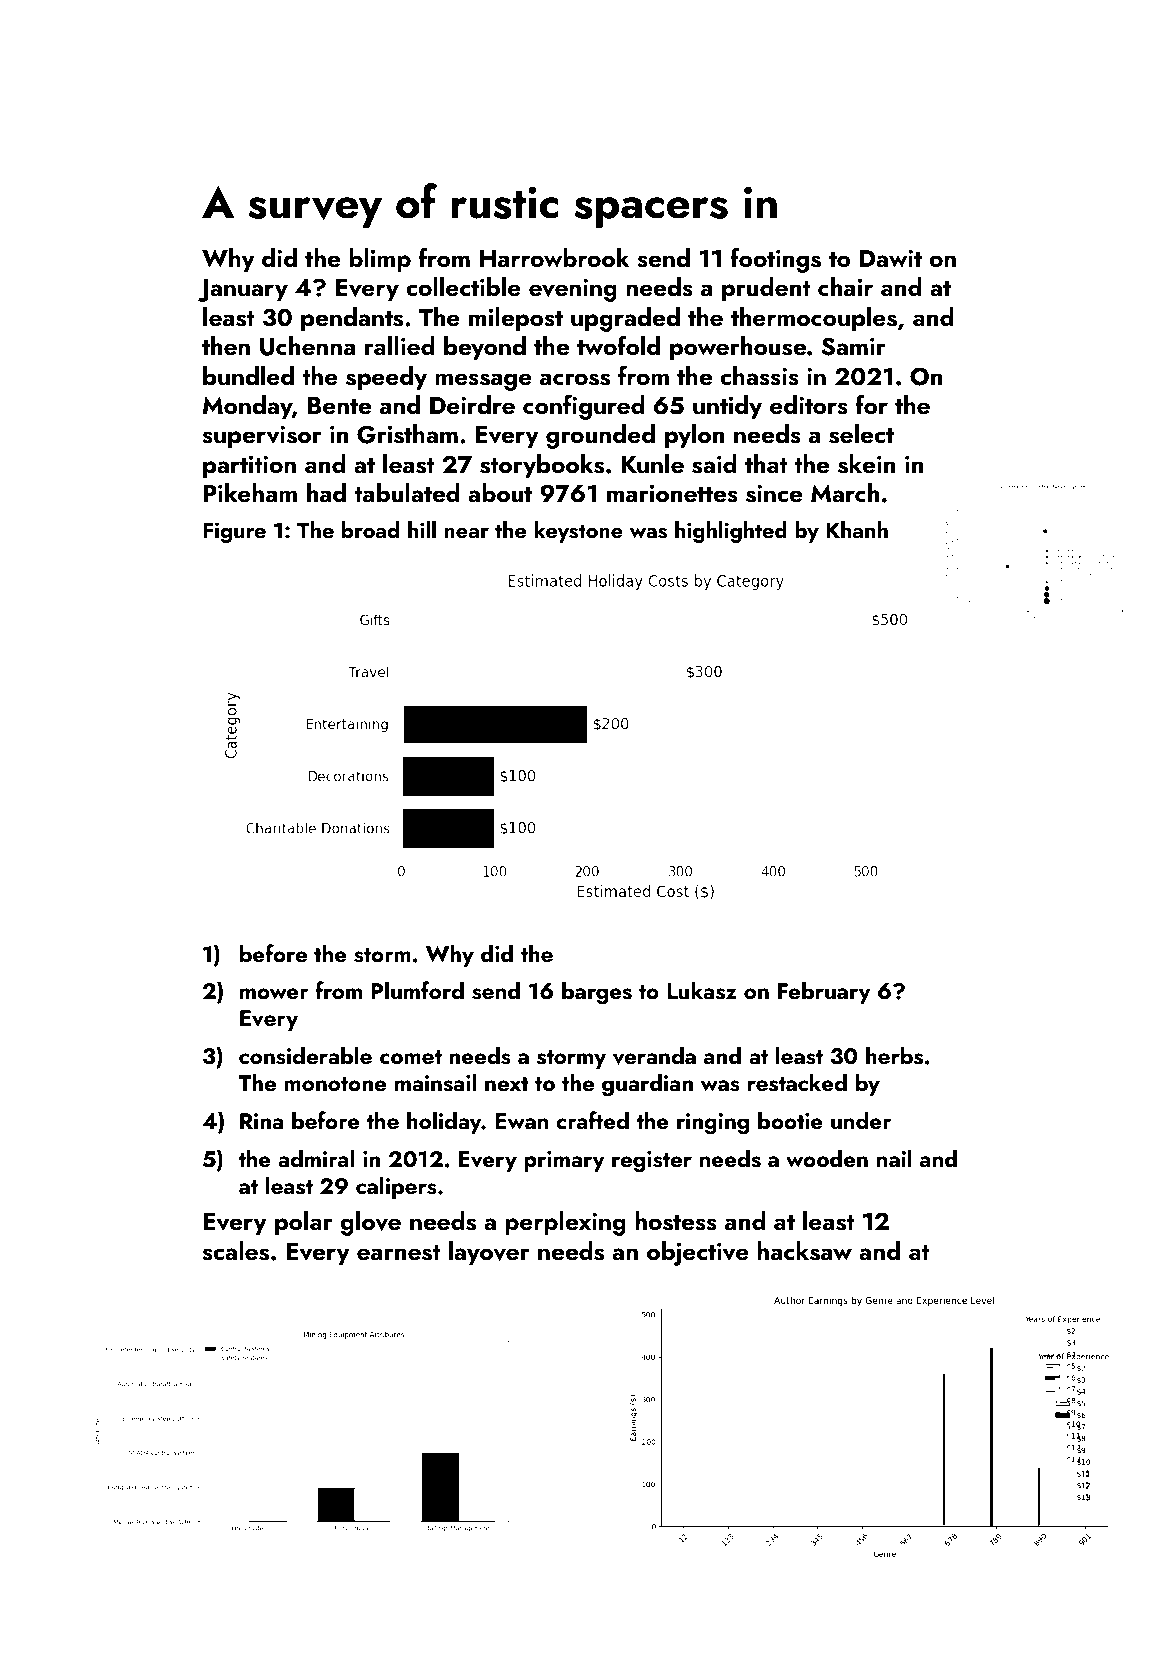 This screenshot has width=1165, height=1654. What do you see at coordinates (578, 532) in the screenshot?
I see `keystone` at bounding box center [578, 532].
